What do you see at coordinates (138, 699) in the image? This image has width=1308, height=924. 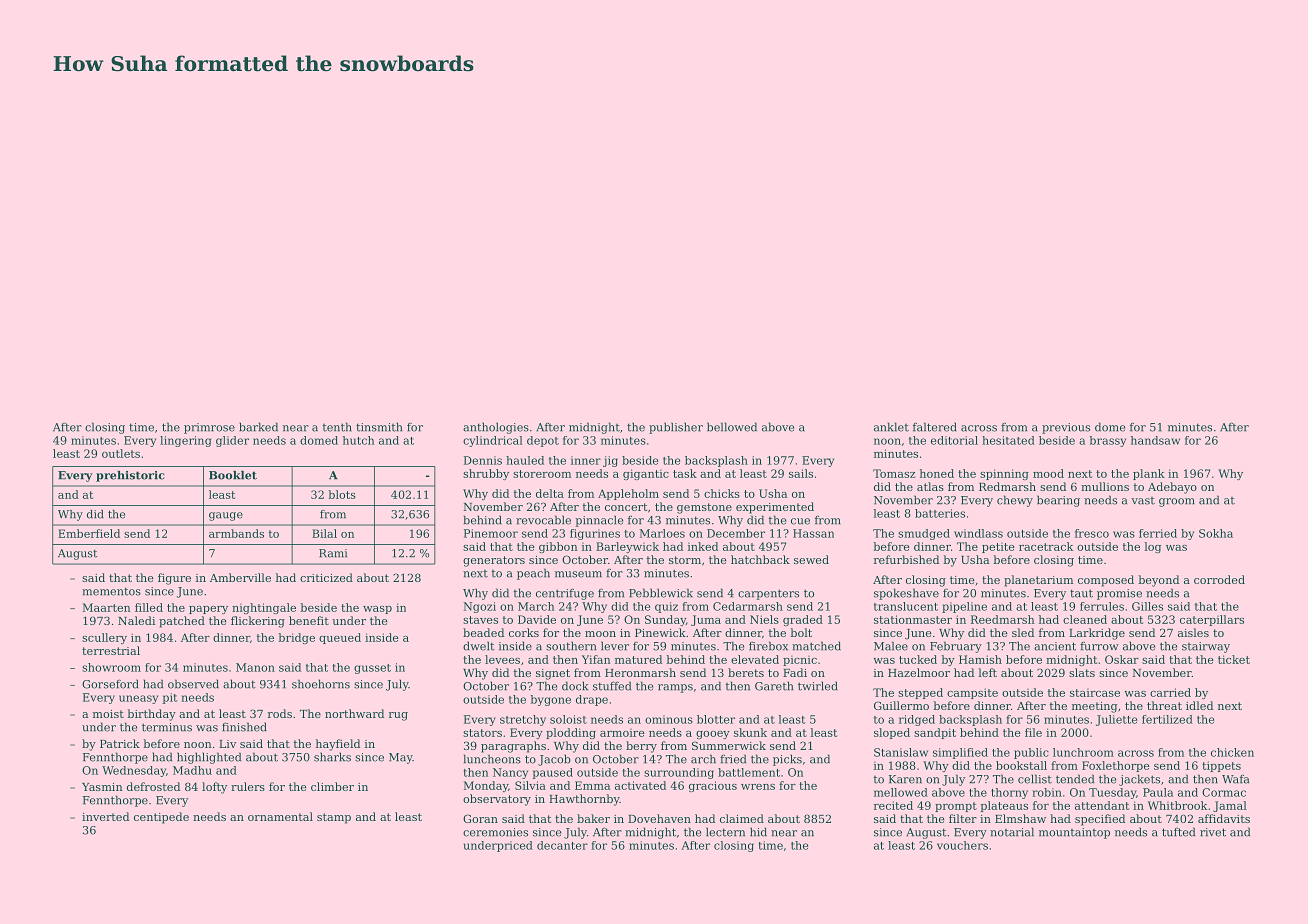 I see `uneasy` at bounding box center [138, 699].
